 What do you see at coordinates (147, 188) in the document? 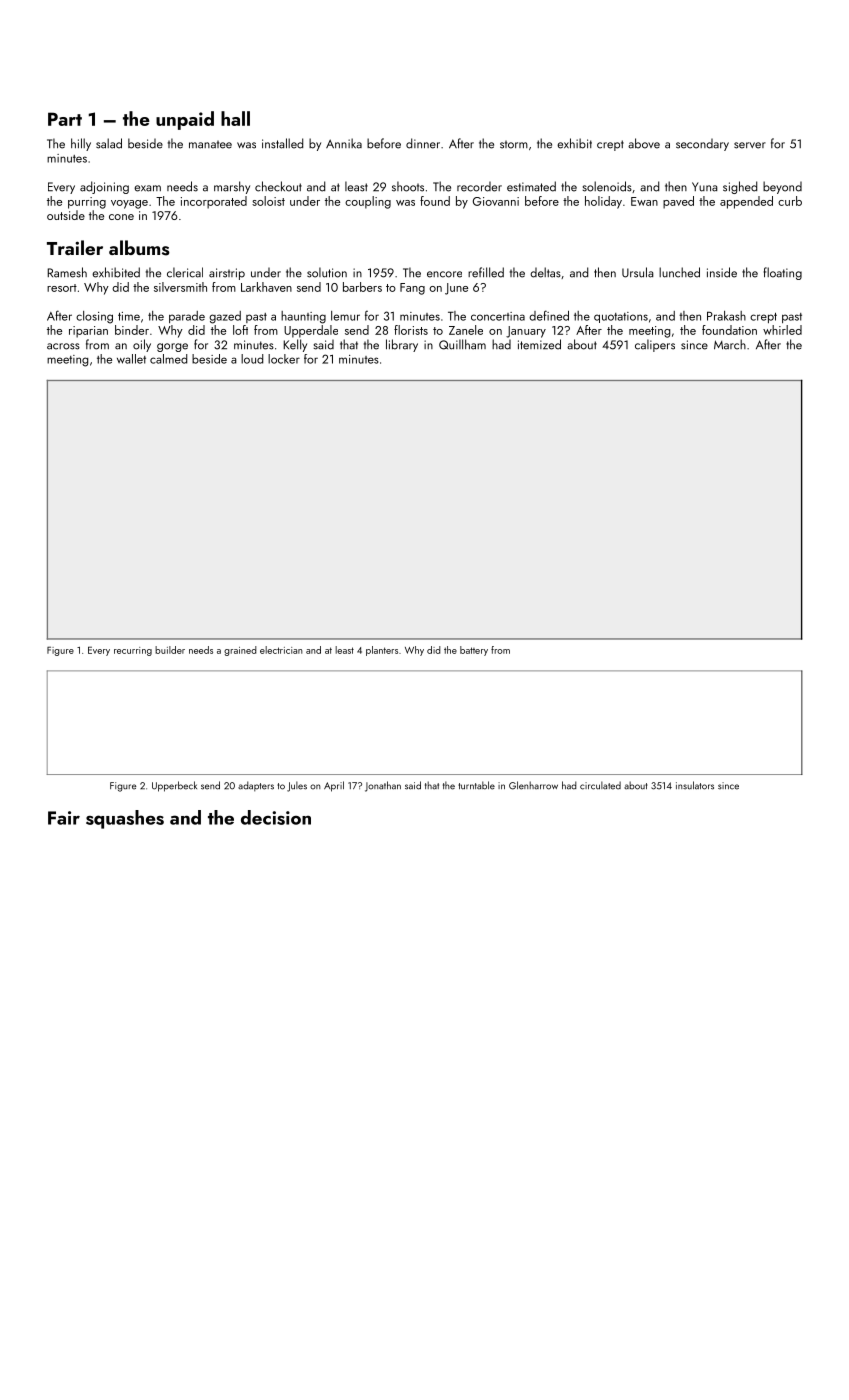
I see `exam` at bounding box center [147, 188].
